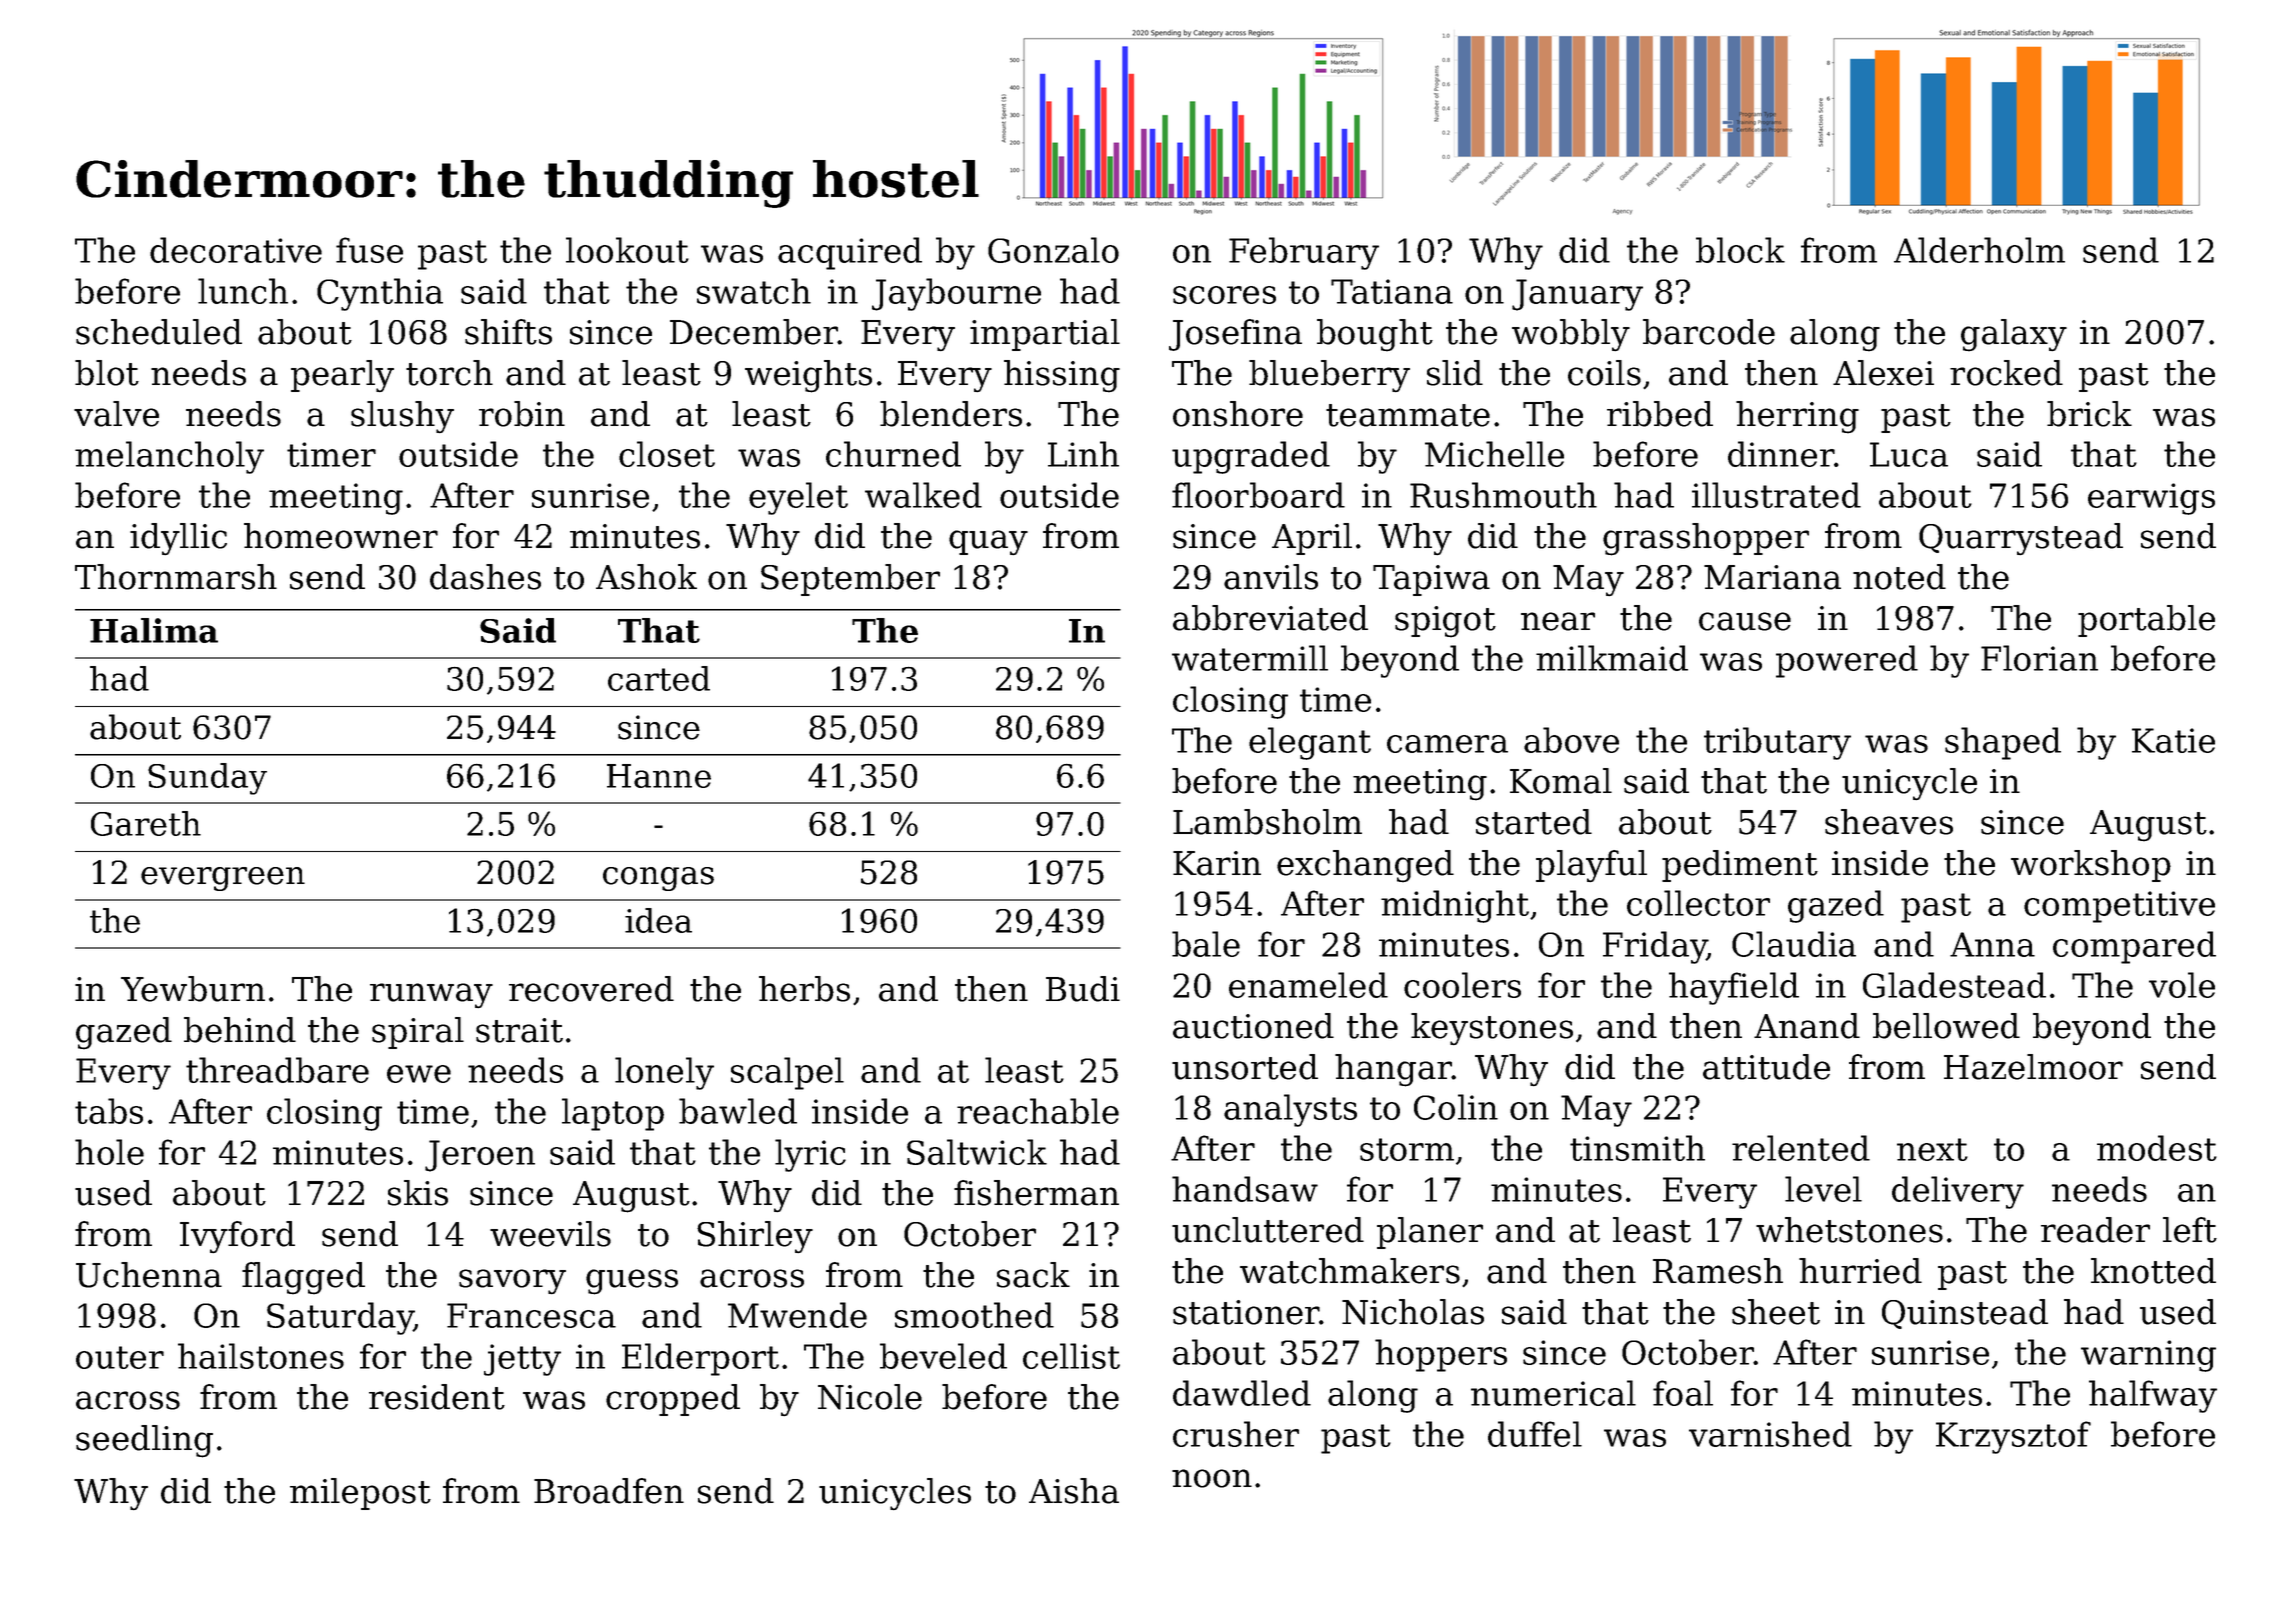 The height and width of the screenshot is (1620, 2292). I want to click on Claudia, so click(1794, 944).
